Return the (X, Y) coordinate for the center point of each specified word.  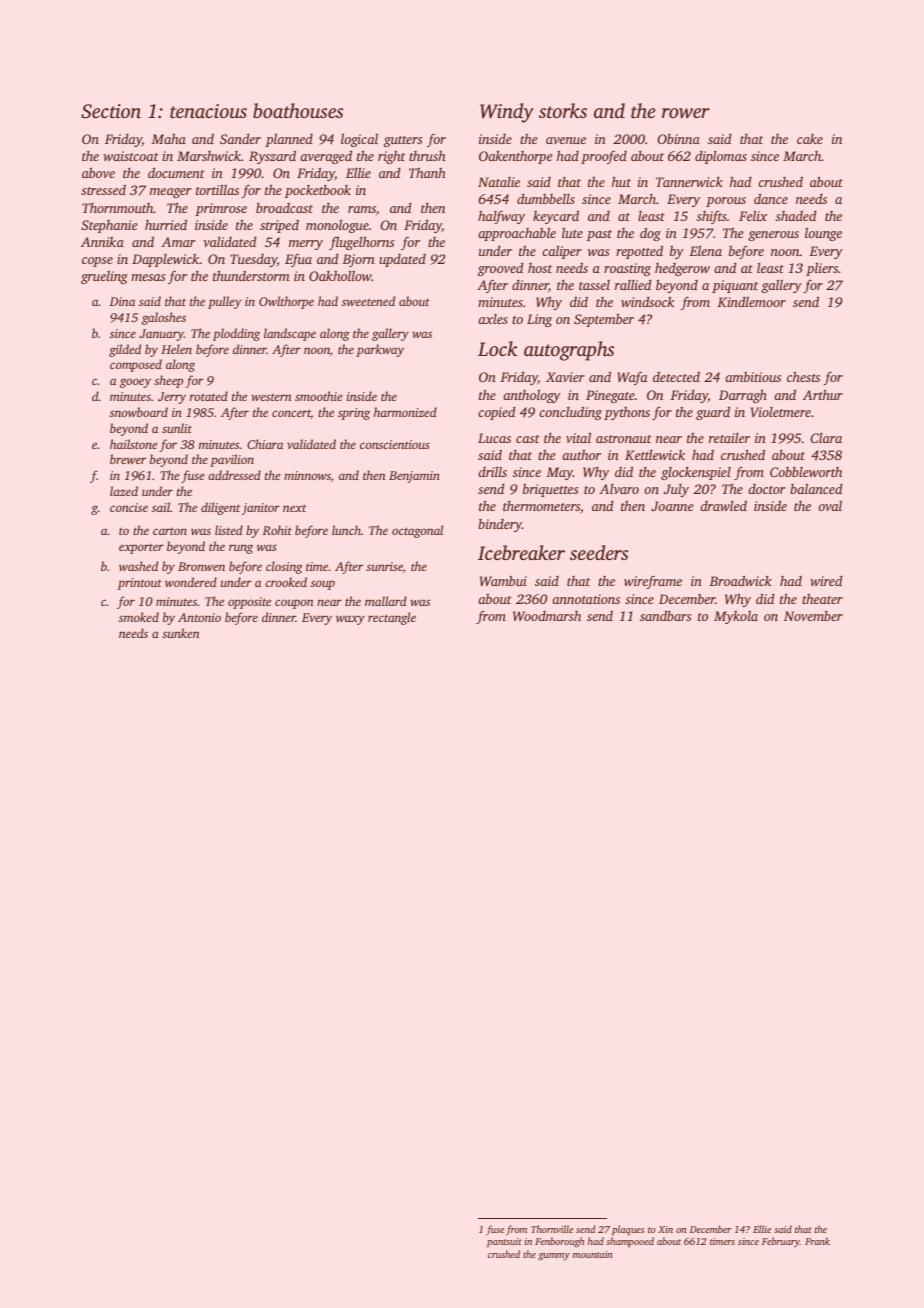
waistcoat (131, 156)
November (813, 616)
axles (493, 319)
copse (97, 262)
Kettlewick (655, 455)
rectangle (392, 618)
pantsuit (504, 1242)
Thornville (552, 1229)
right (391, 157)
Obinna (678, 139)
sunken (180, 633)
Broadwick (740, 580)
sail (161, 507)
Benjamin (414, 477)
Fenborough (559, 1242)
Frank (817, 1241)
